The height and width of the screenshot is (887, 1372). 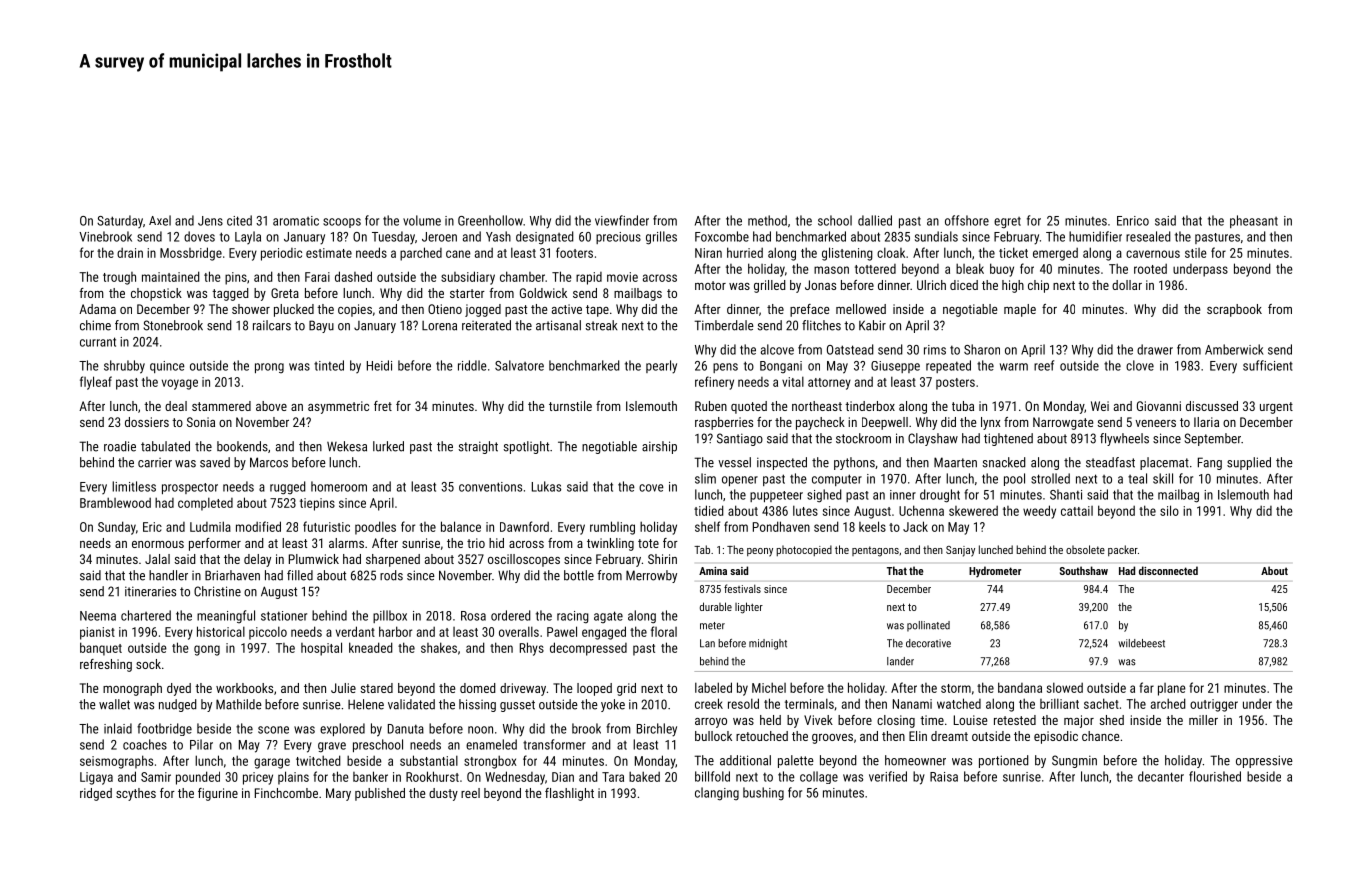 What do you see at coordinates (1172, 689) in the screenshot?
I see `plane` at bounding box center [1172, 689].
